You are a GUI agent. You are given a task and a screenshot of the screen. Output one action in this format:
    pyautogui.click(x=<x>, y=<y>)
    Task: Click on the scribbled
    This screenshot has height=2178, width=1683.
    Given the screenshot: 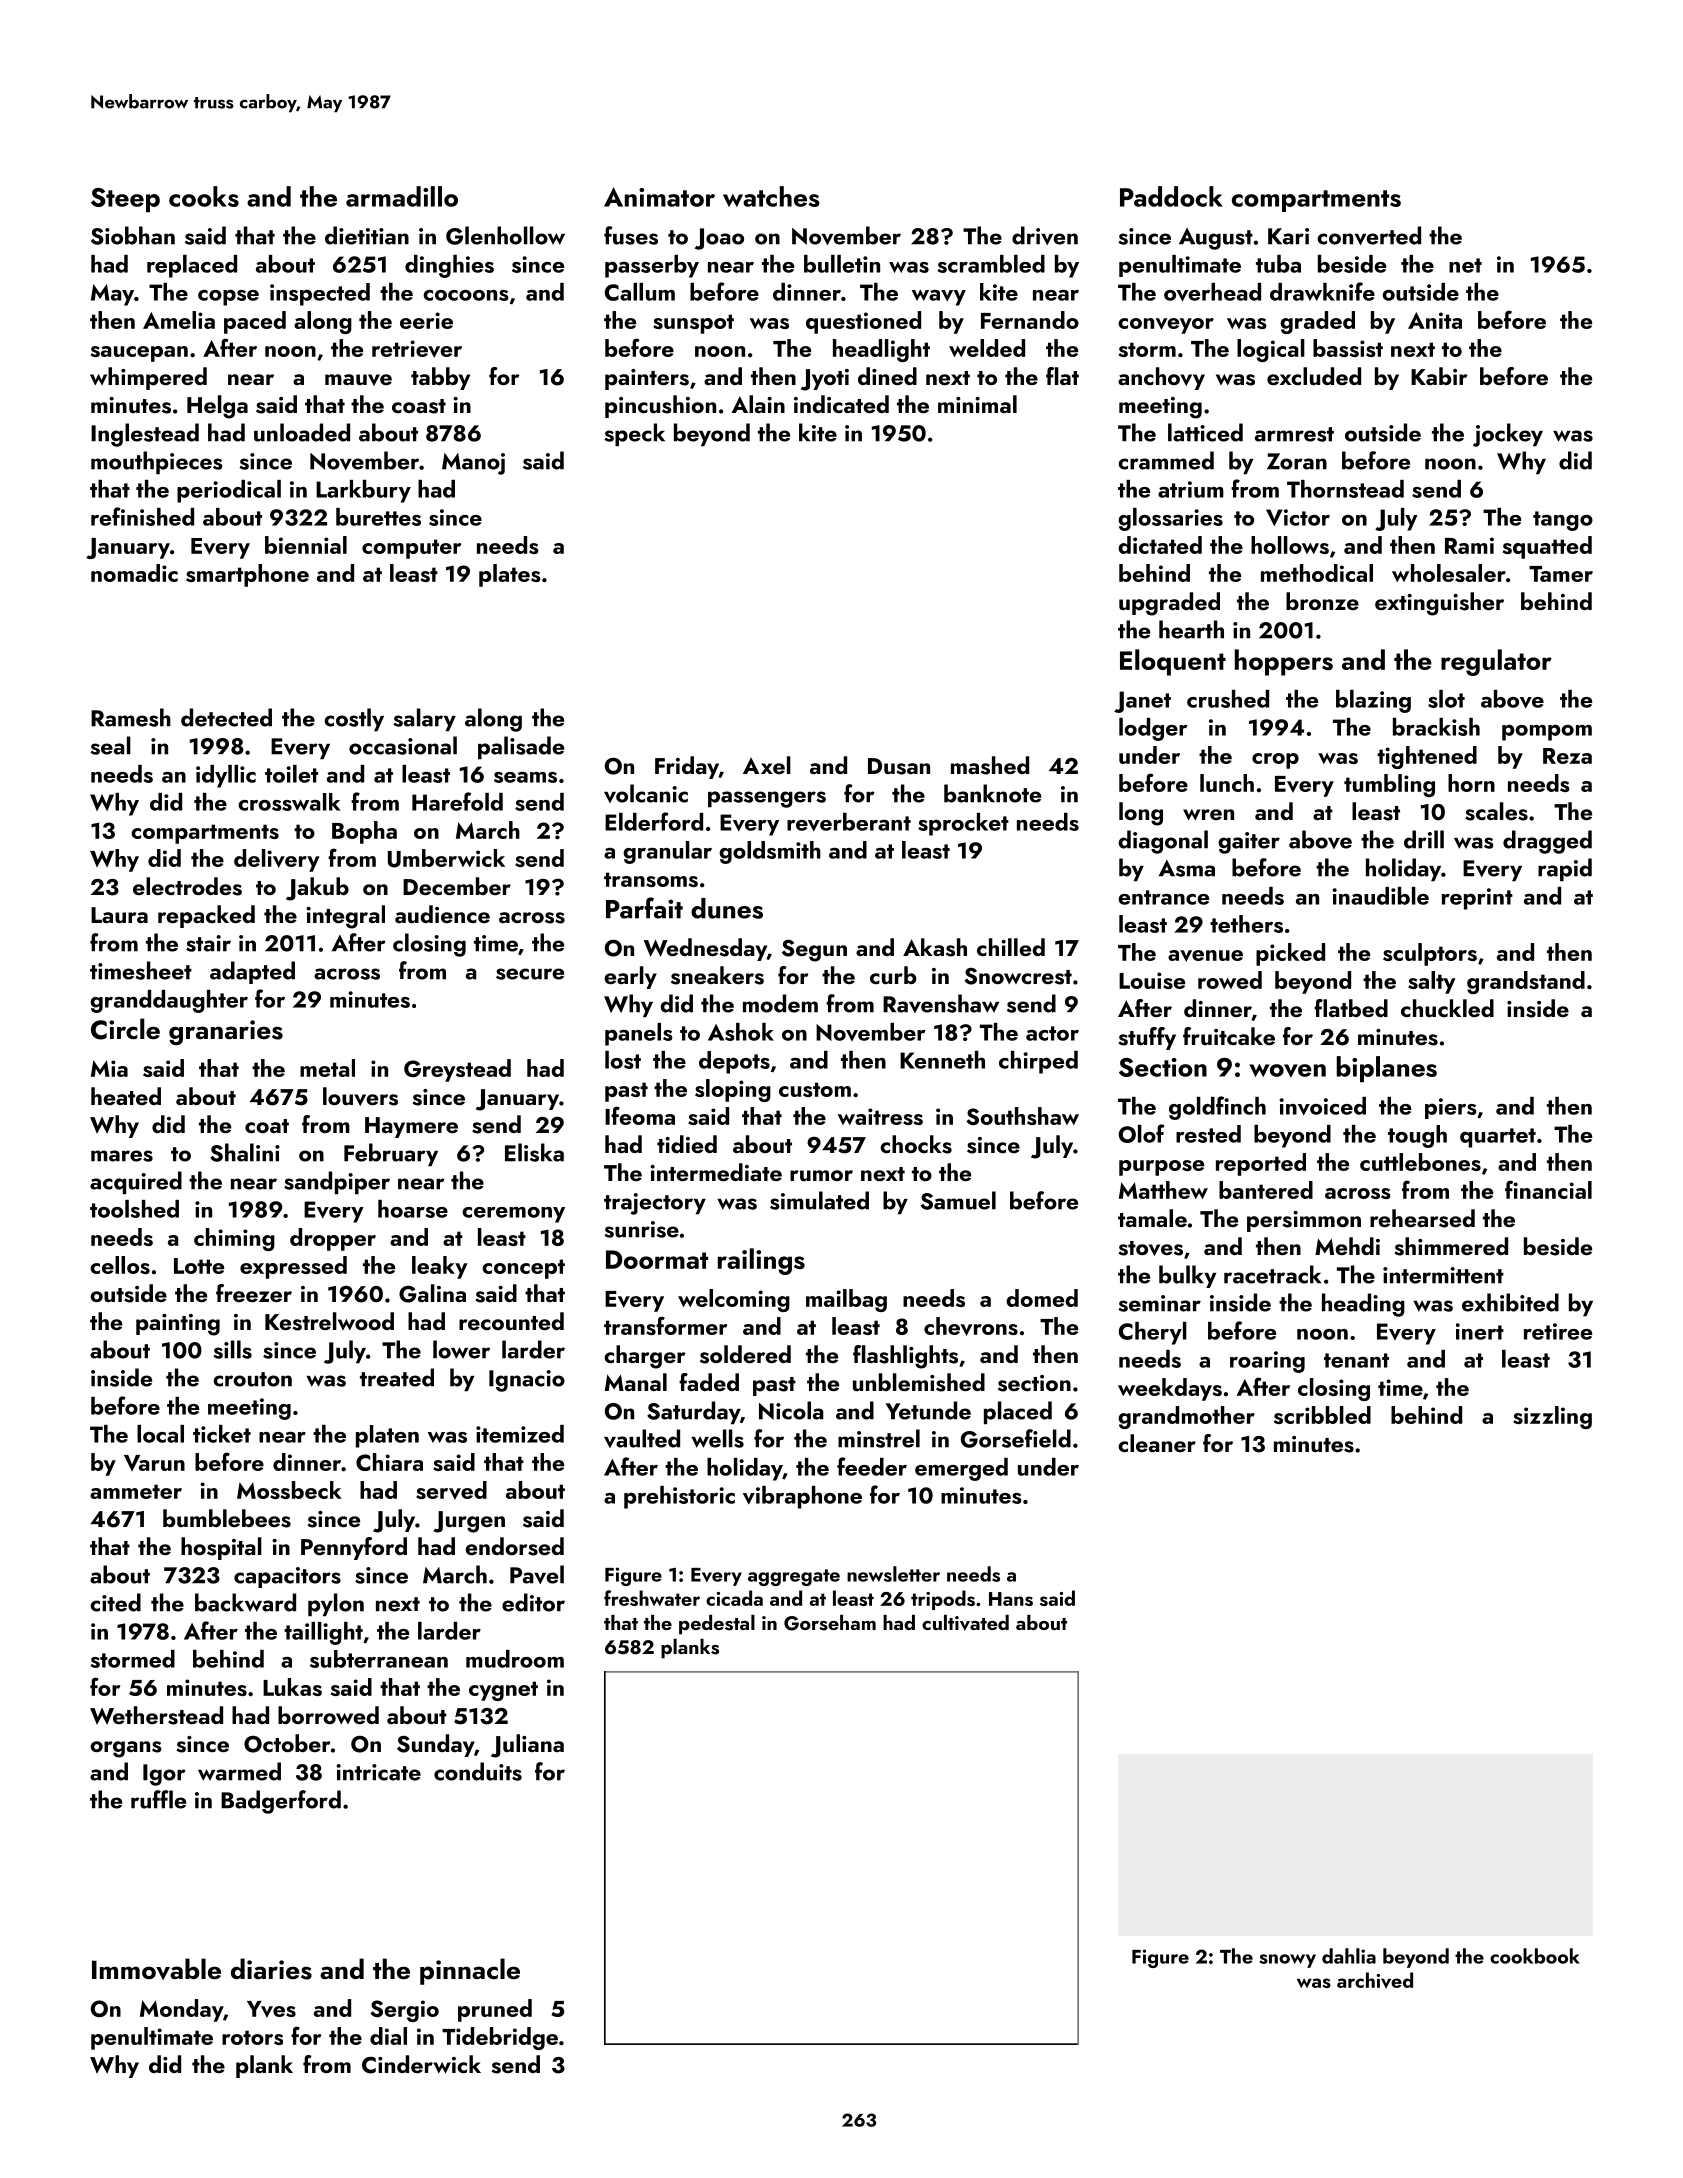 What is the action you would take?
    pyautogui.click(x=1322, y=1415)
